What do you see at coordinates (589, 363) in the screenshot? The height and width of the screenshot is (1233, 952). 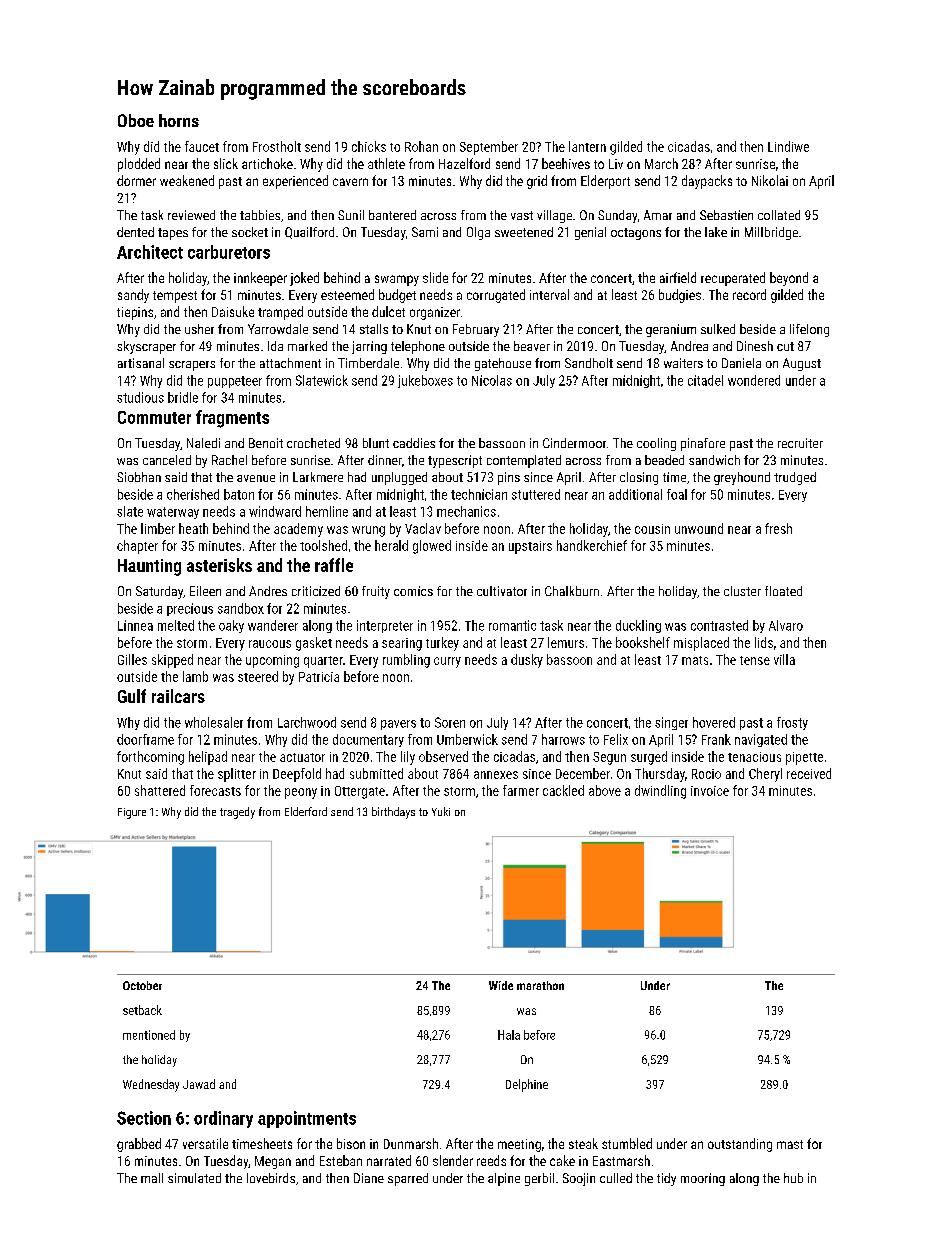 I see `Sandholt` at bounding box center [589, 363].
